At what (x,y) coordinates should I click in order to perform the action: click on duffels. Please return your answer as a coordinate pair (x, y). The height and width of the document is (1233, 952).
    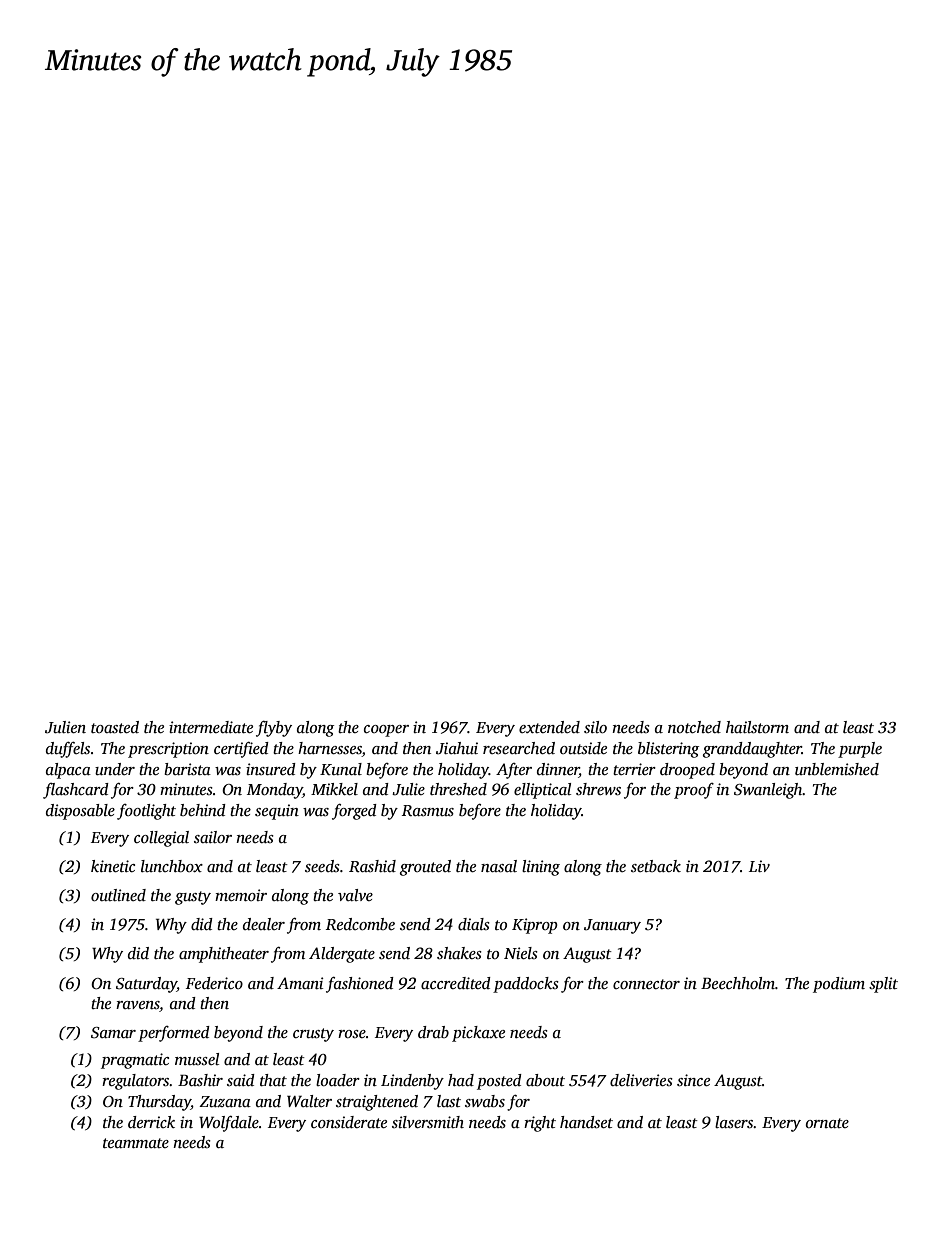
    Looking at the image, I should click on (68, 750).
